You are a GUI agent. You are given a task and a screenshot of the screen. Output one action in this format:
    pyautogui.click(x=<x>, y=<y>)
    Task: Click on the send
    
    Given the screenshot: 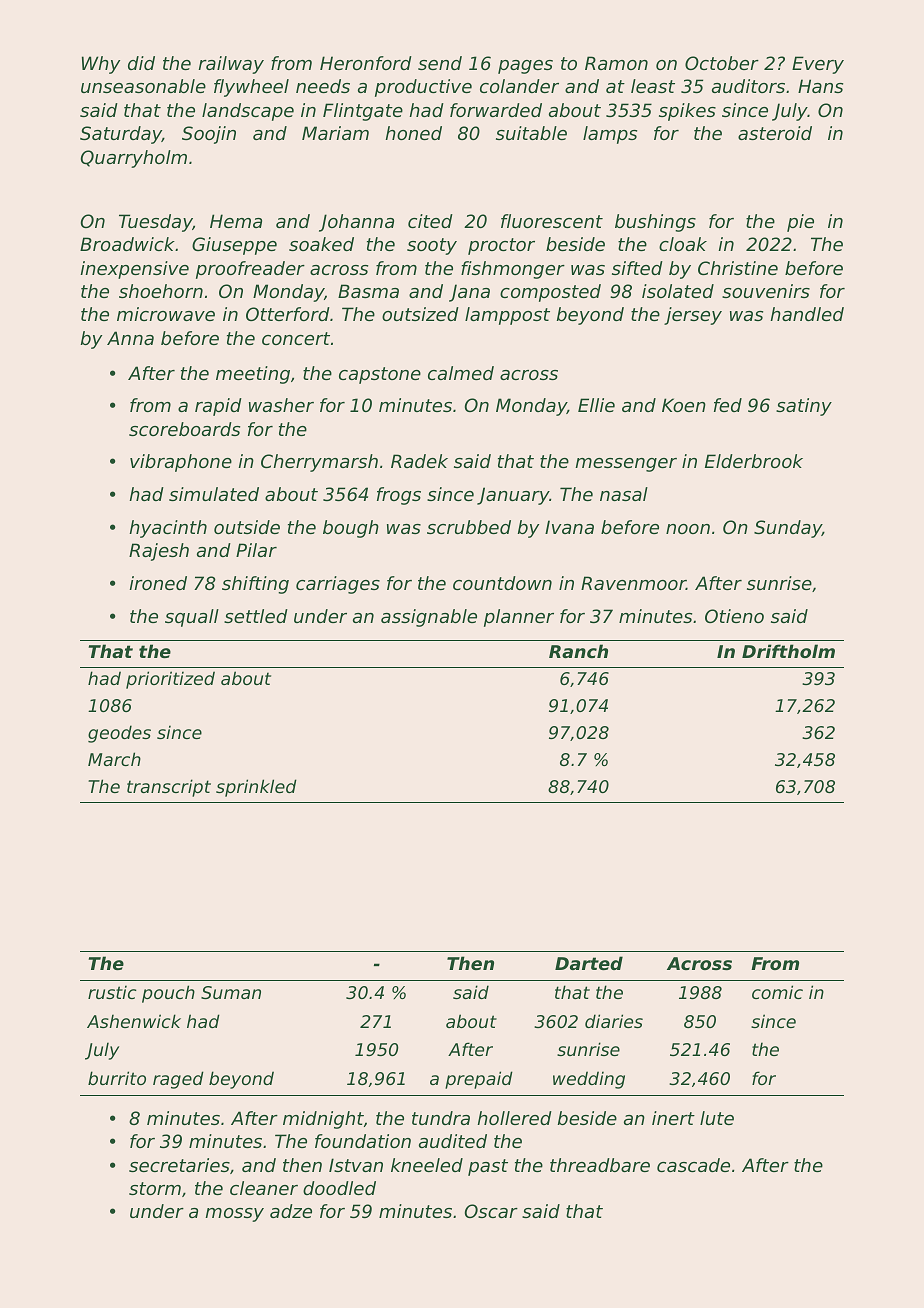 What is the action you would take?
    pyautogui.click(x=440, y=63)
